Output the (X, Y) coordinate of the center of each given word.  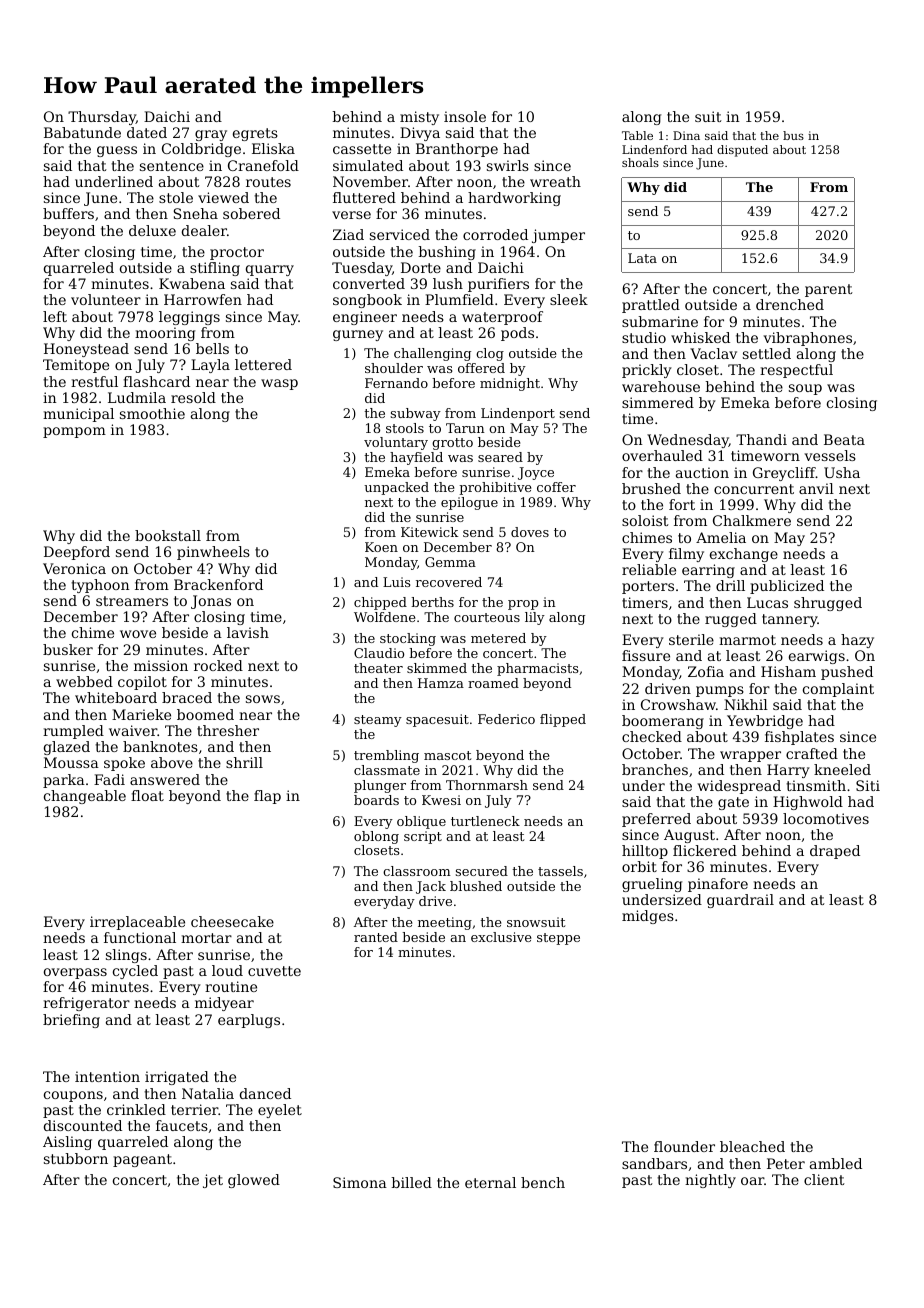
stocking (408, 639)
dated (147, 132)
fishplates (799, 738)
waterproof (502, 318)
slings (126, 956)
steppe (558, 939)
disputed (742, 151)
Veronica (74, 568)
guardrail (740, 901)
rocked (218, 665)
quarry (270, 270)
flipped (563, 720)
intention (107, 1076)
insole (465, 116)
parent (829, 290)
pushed (847, 673)
